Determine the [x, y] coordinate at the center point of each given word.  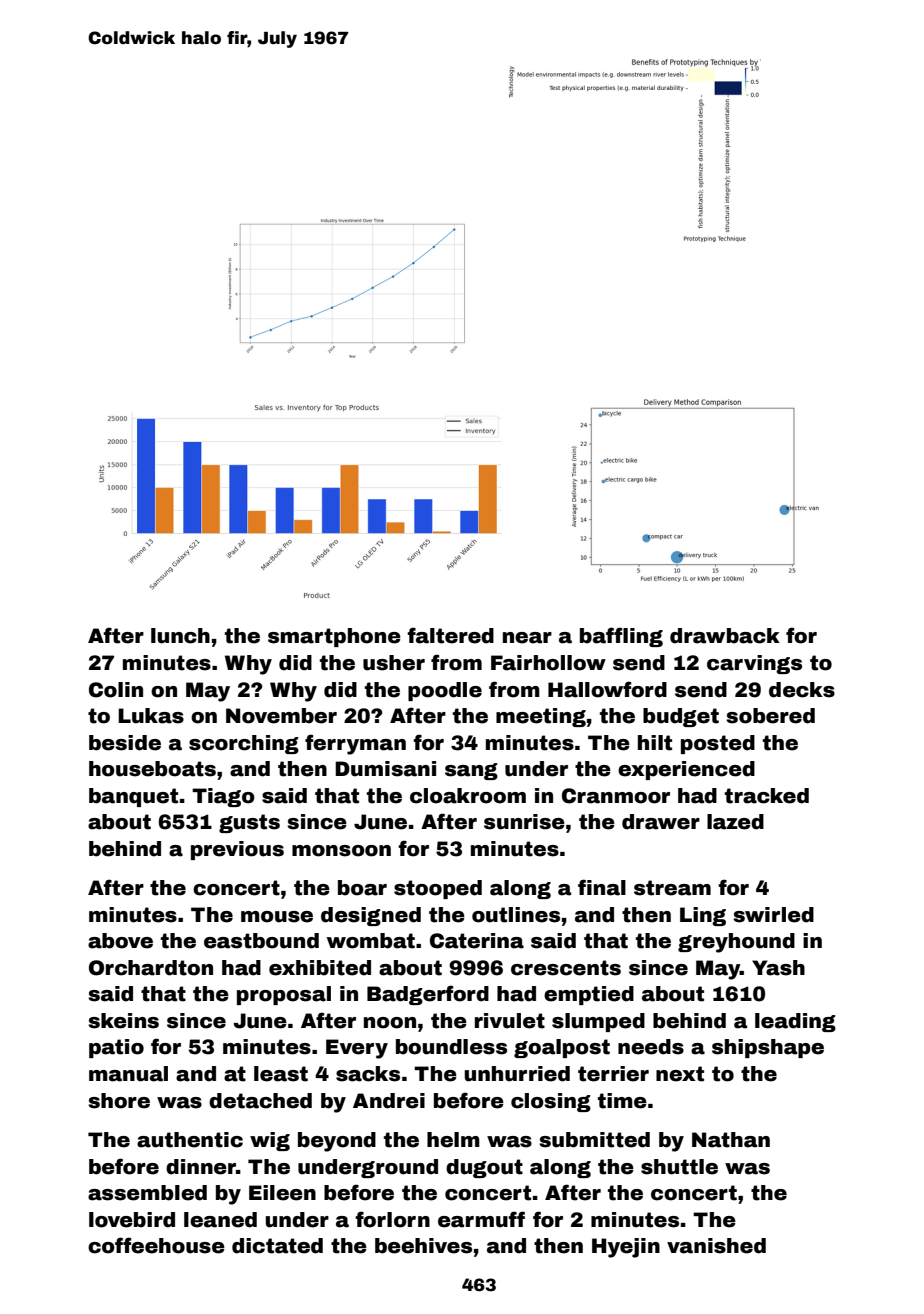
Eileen [282, 1193]
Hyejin [626, 1248]
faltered [450, 635]
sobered [770, 716]
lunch [180, 636]
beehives [423, 1246]
